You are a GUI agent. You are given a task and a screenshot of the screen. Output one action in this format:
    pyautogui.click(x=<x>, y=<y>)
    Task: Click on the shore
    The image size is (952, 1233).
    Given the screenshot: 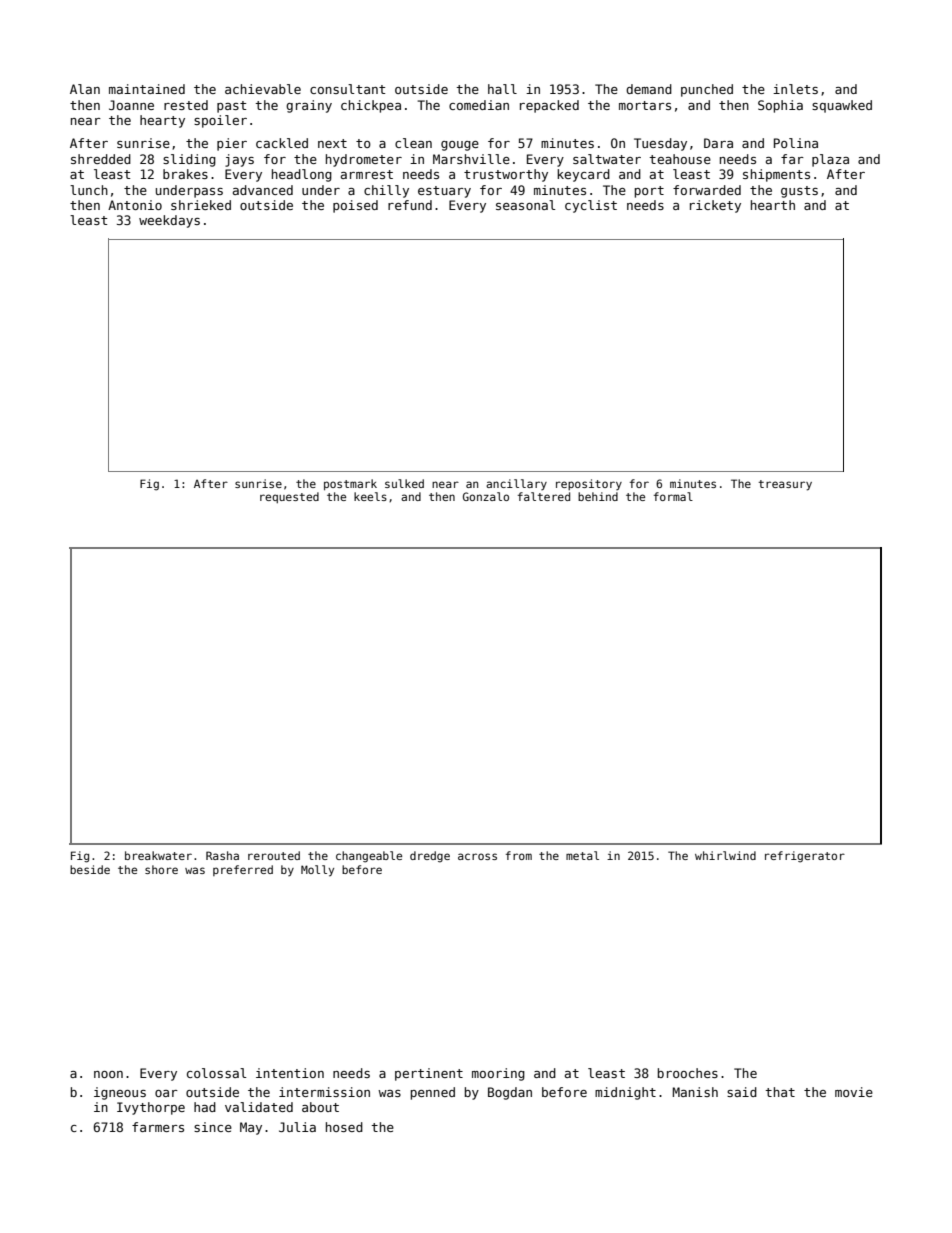 What is the action you would take?
    pyautogui.click(x=161, y=869)
